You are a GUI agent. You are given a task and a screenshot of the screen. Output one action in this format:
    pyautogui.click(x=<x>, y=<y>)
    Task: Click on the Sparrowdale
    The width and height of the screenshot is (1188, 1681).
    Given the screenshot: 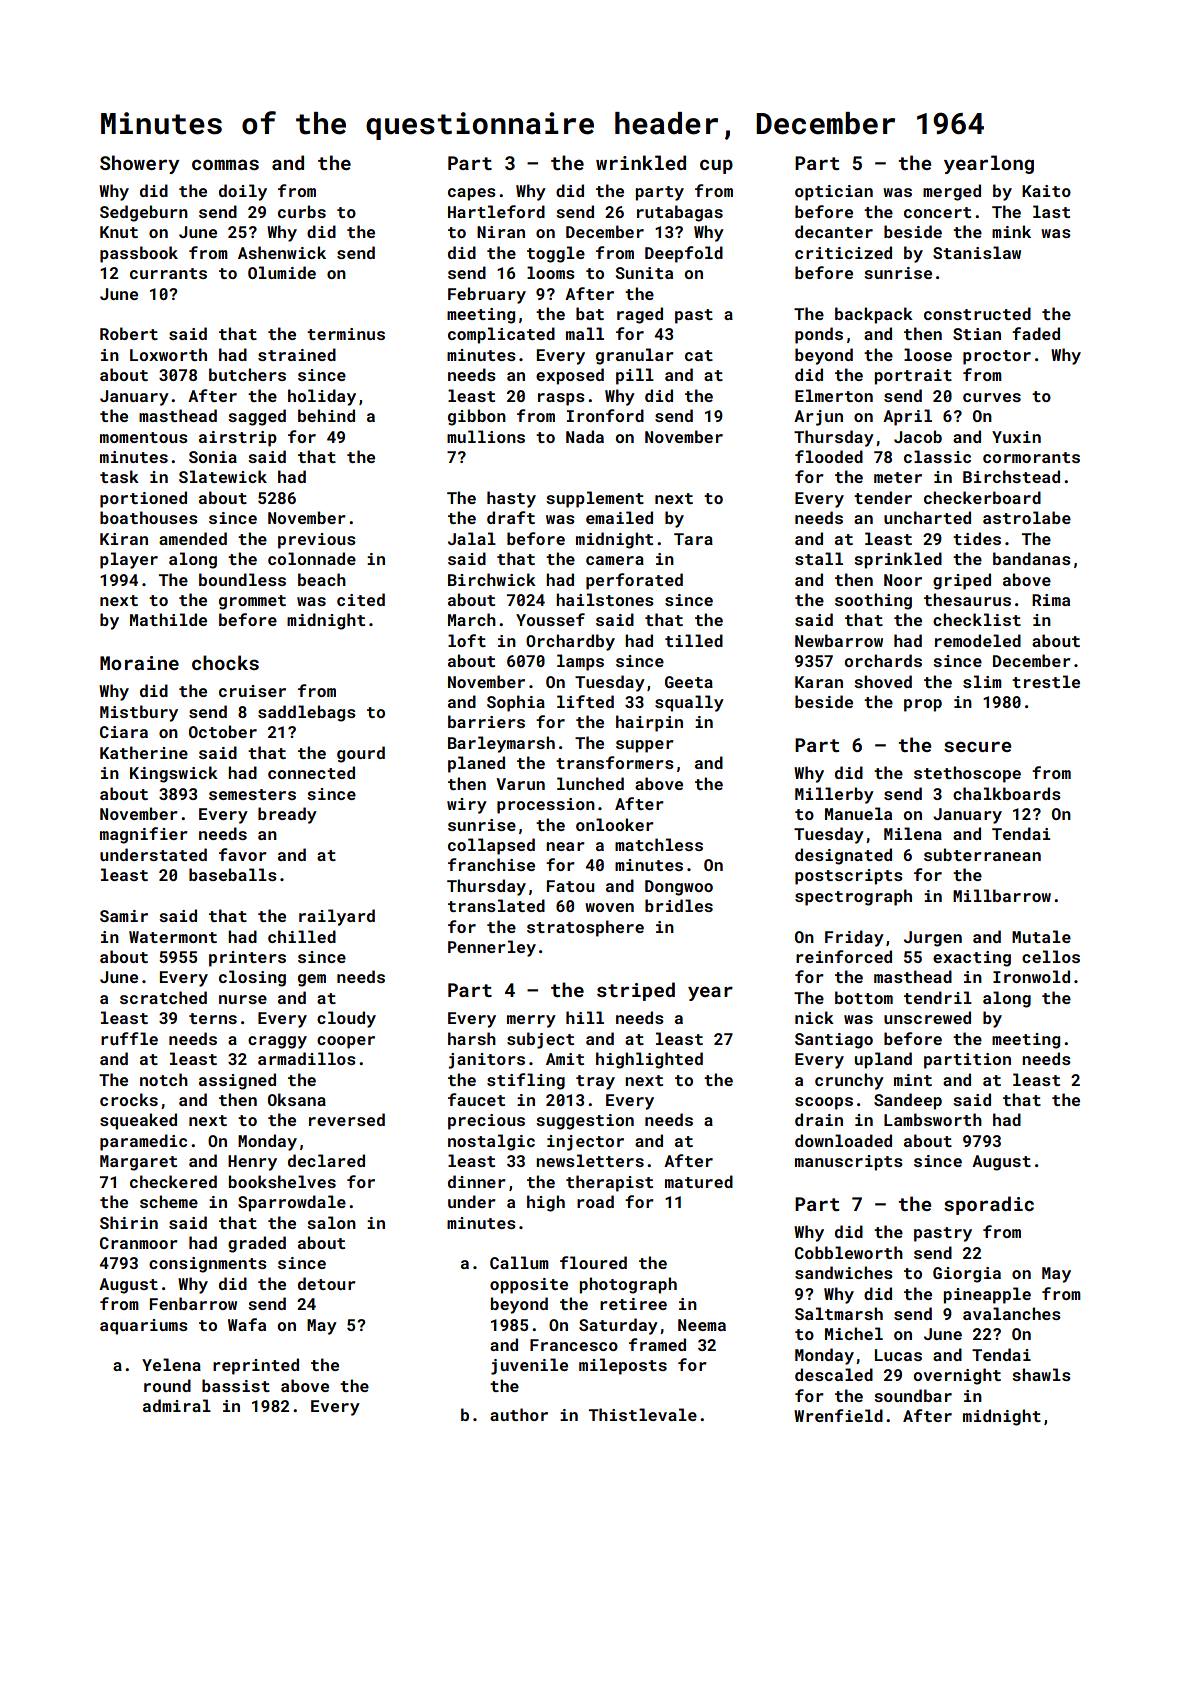 What is the action you would take?
    pyautogui.click(x=292, y=1203)
